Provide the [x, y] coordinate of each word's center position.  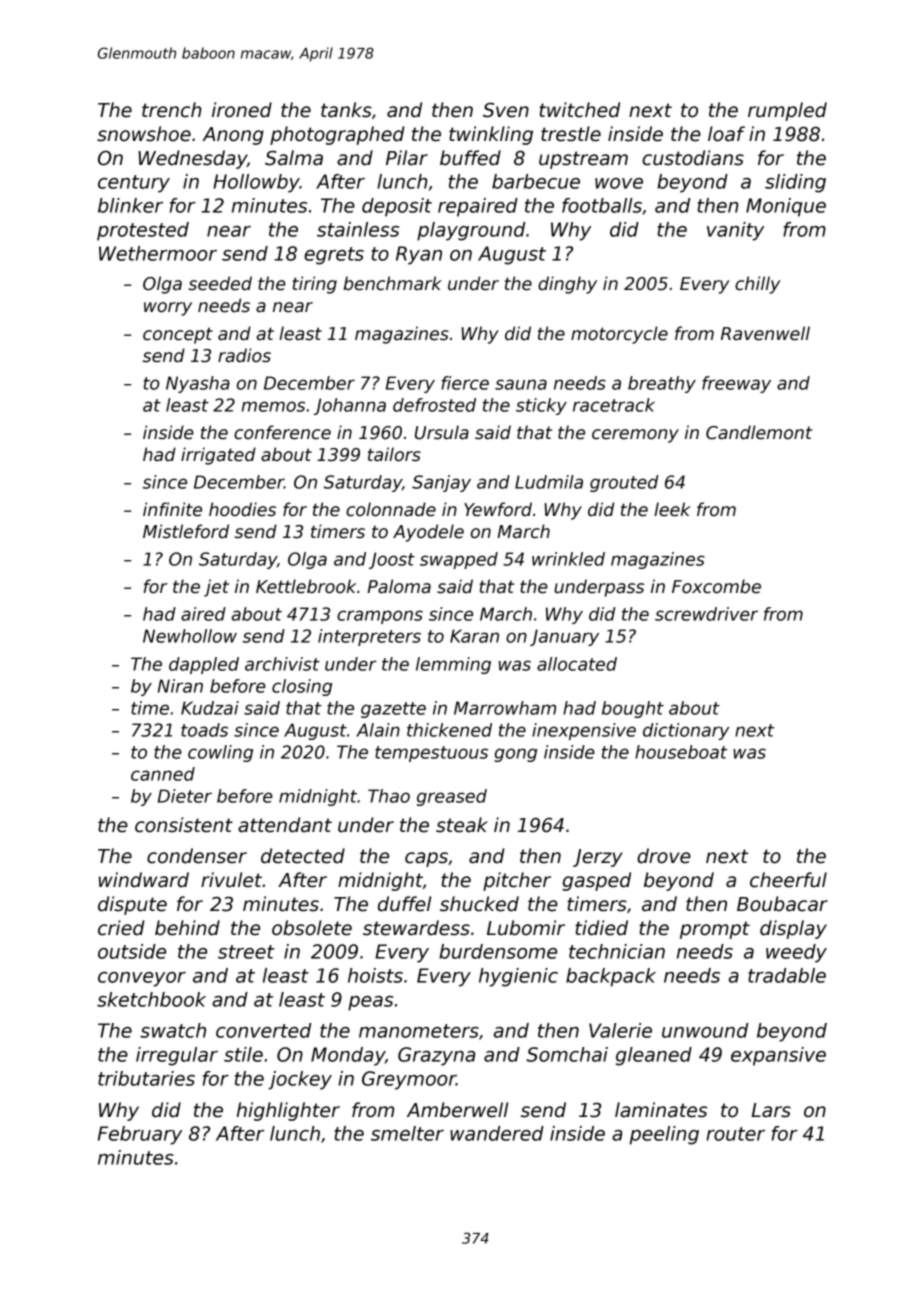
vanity [735, 231]
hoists [375, 975]
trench [171, 110]
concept [178, 335]
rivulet [231, 880]
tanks [346, 110]
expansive [778, 1056]
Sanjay [441, 483]
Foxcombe [716, 586]
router [735, 1134]
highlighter [288, 1111]
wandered [497, 1133]
